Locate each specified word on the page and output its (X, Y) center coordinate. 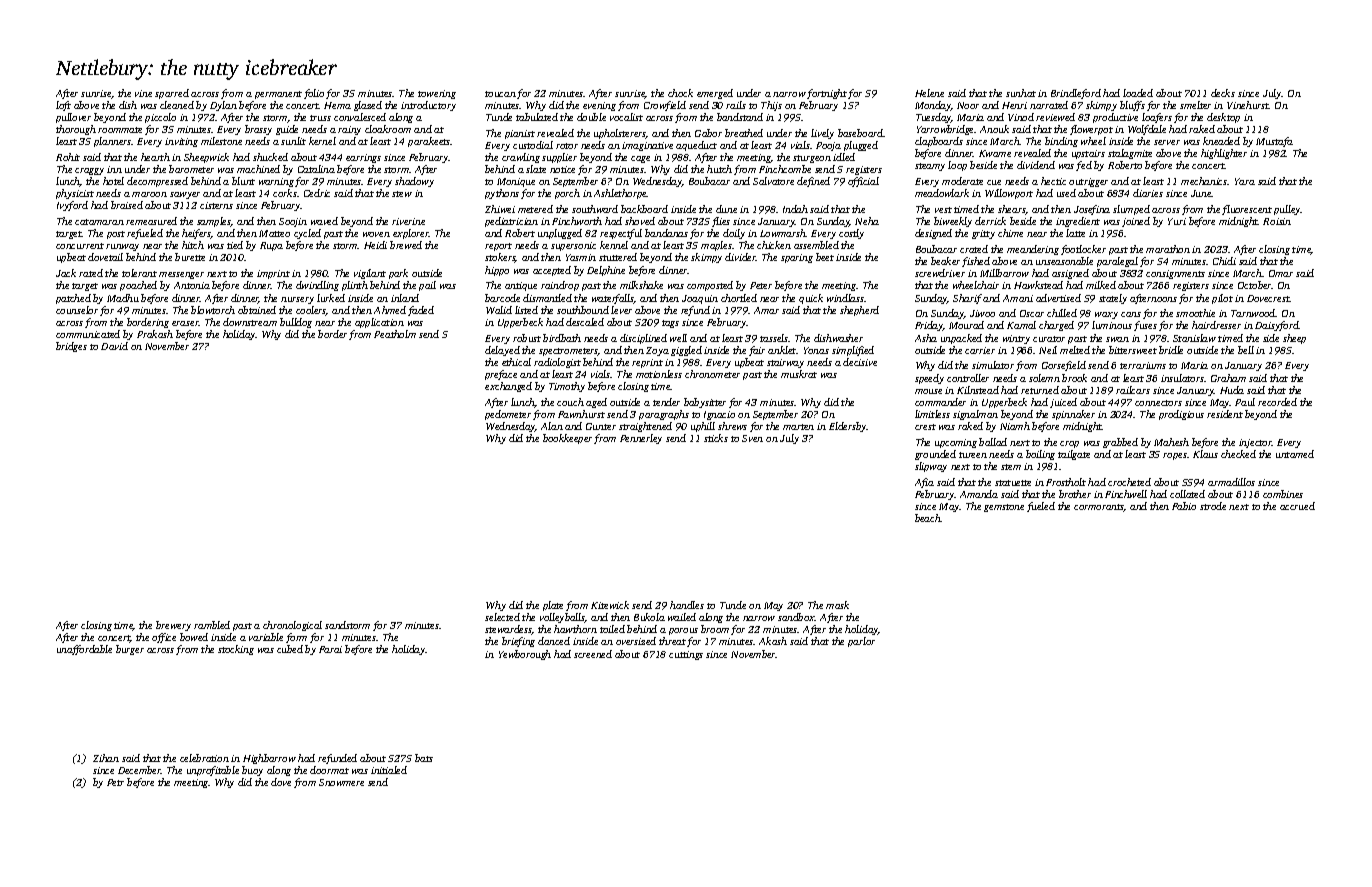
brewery (173, 626)
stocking (236, 650)
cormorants (1099, 508)
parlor (861, 642)
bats (424, 758)
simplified (853, 351)
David (114, 346)
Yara (1245, 181)
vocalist (626, 117)
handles (687, 605)
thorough (76, 130)
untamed (1295, 454)
